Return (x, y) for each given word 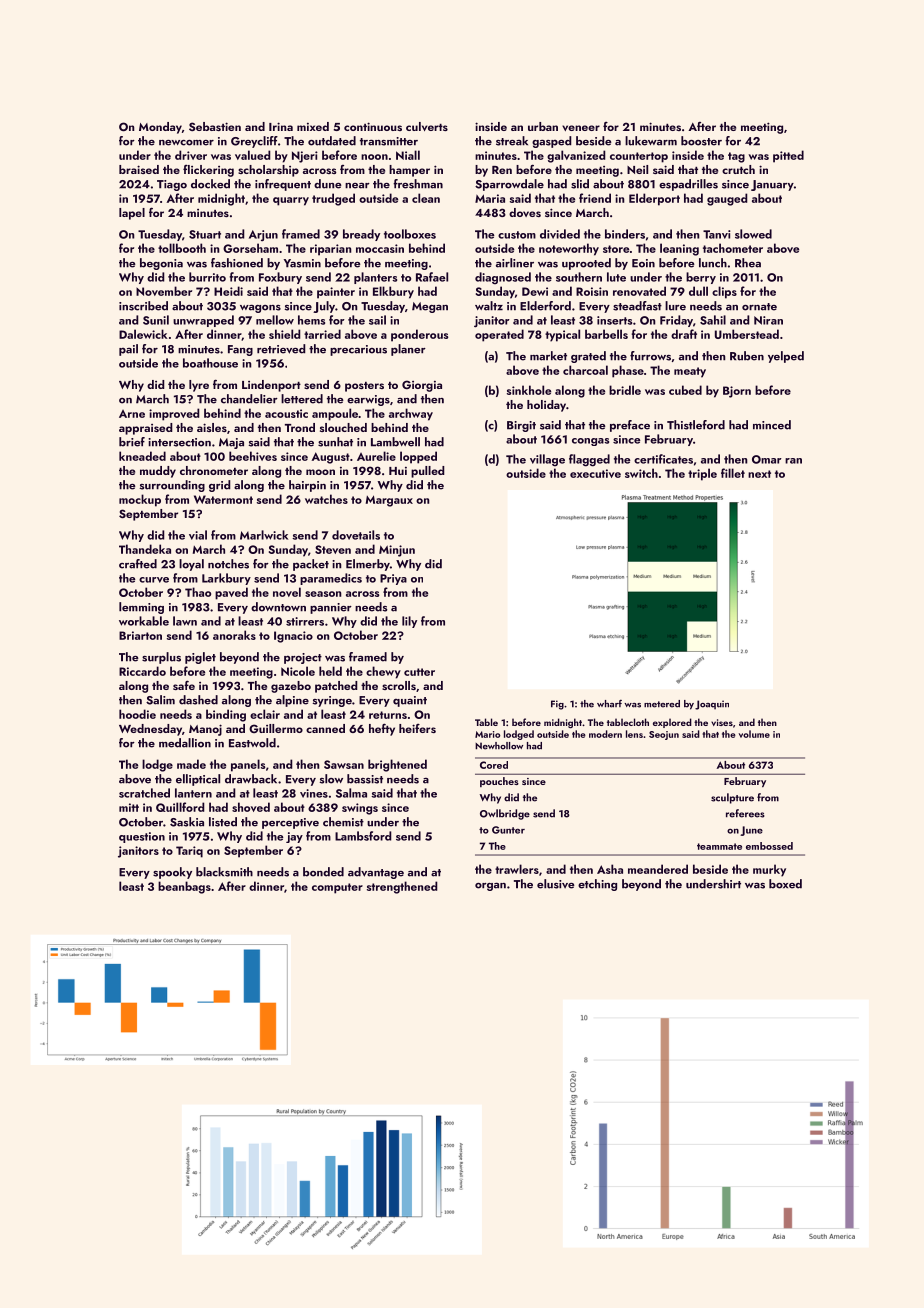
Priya (393, 579)
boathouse (210, 363)
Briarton (140, 635)
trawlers (517, 869)
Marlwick (264, 535)
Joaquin (712, 705)
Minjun (397, 551)
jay (294, 837)
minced (772, 425)
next (759, 474)
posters (364, 387)
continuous (373, 126)
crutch (738, 169)
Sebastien (215, 126)
